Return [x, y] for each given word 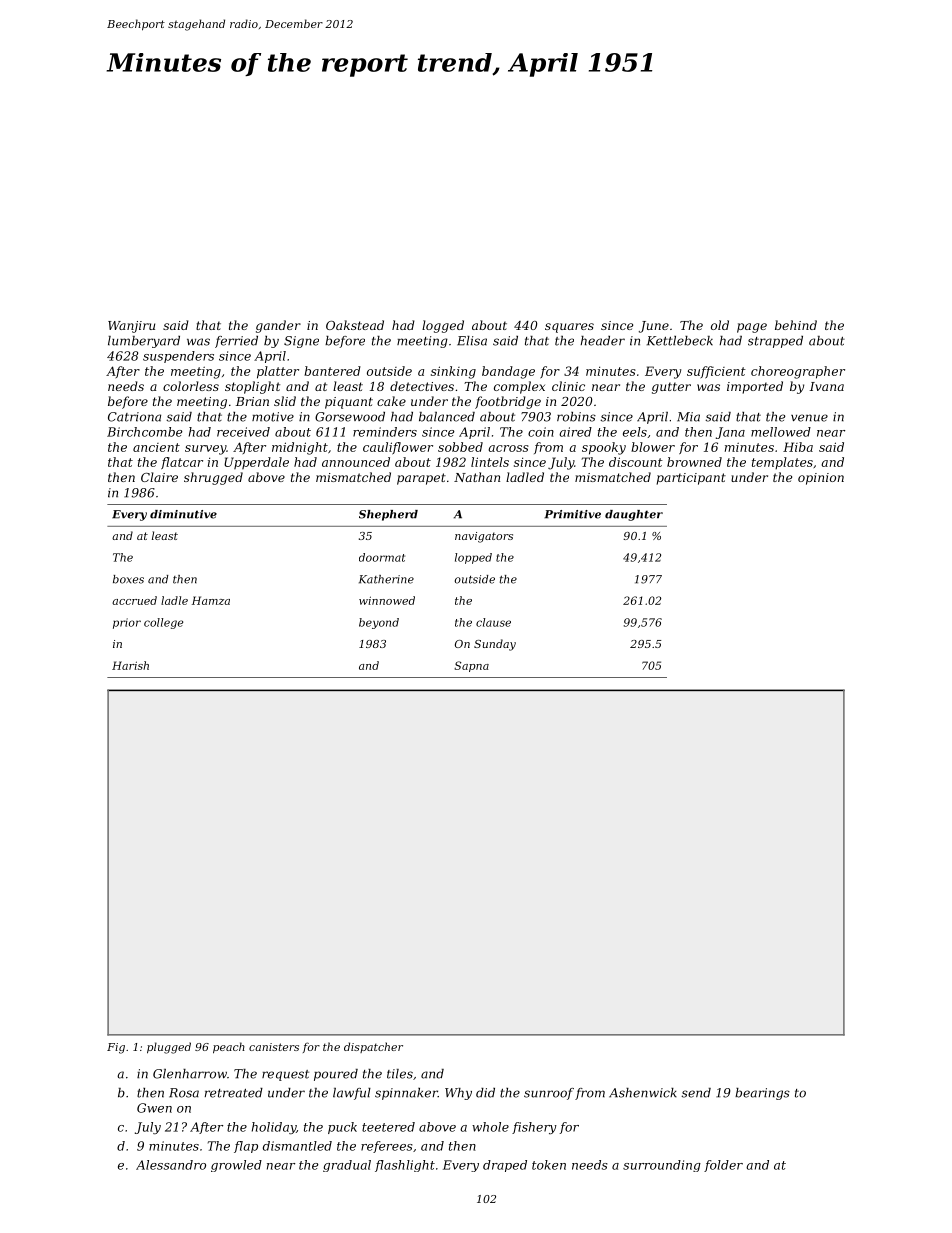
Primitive [572, 514]
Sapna [471, 666]
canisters [274, 1047]
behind [796, 325]
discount [636, 462]
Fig [116, 1048]
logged [443, 326]
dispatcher [373, 1047]
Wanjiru [131, 327]
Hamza [211, 600]
